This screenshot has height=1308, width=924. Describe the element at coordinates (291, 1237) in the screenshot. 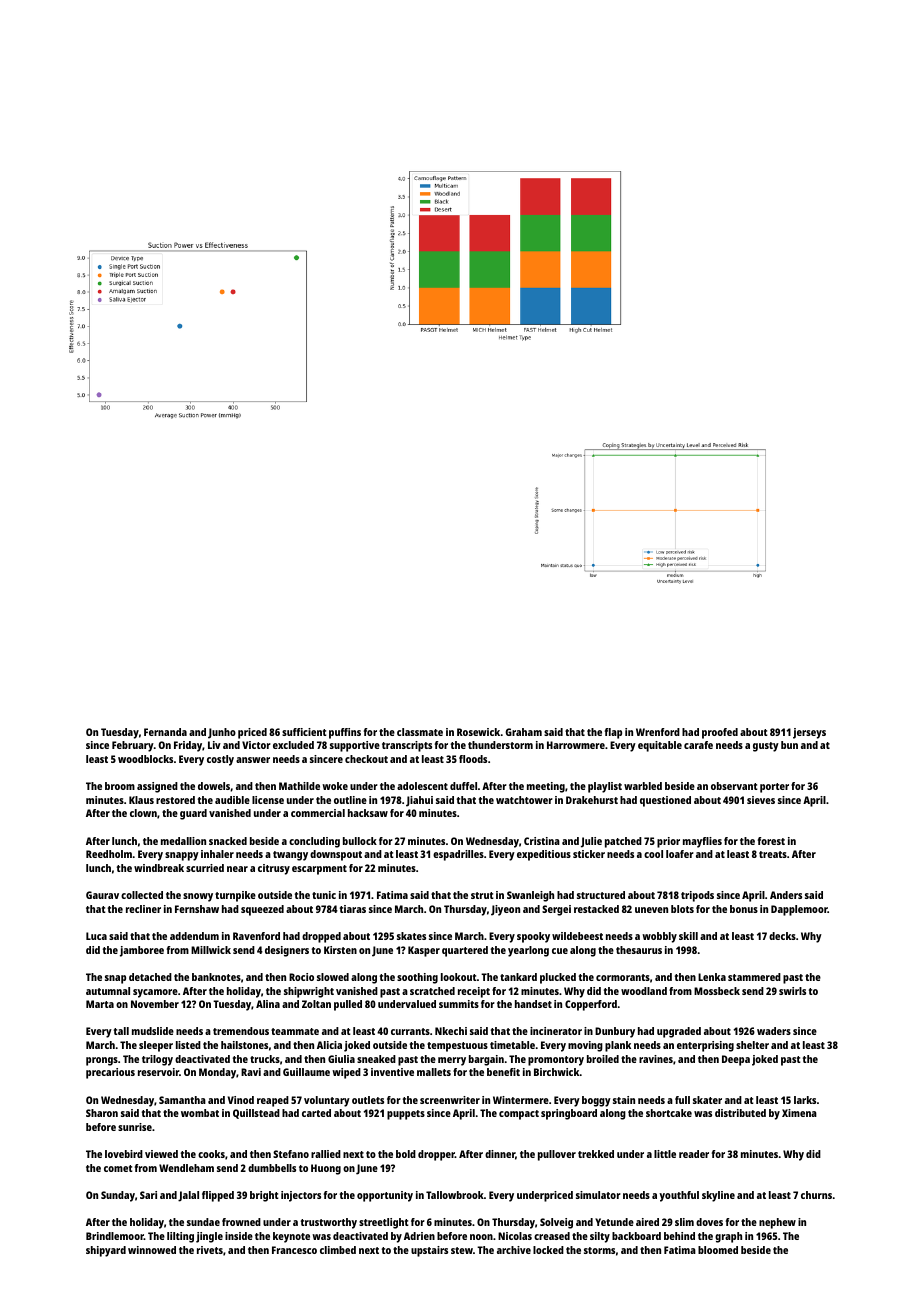

I see `keynote` at that location.
